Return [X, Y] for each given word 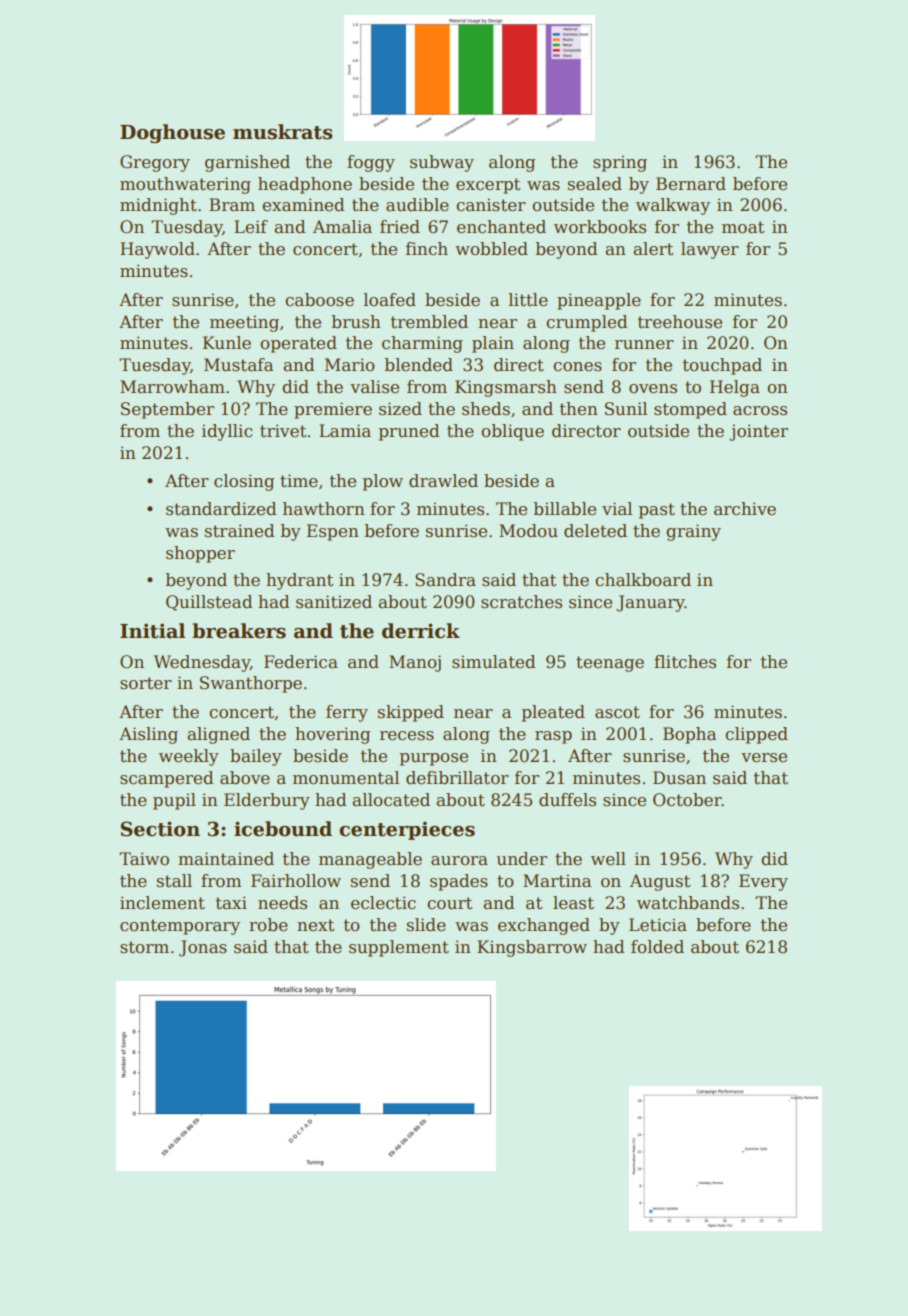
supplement [399, 948]
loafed [389, 300]
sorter [146, 683]
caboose [319, 300]
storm [144, 947]
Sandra [445, 580]
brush [356, 322]
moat [743, 227]
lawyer [710, 250]
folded [657, 947]
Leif [251, 227]
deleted [595, 531]
